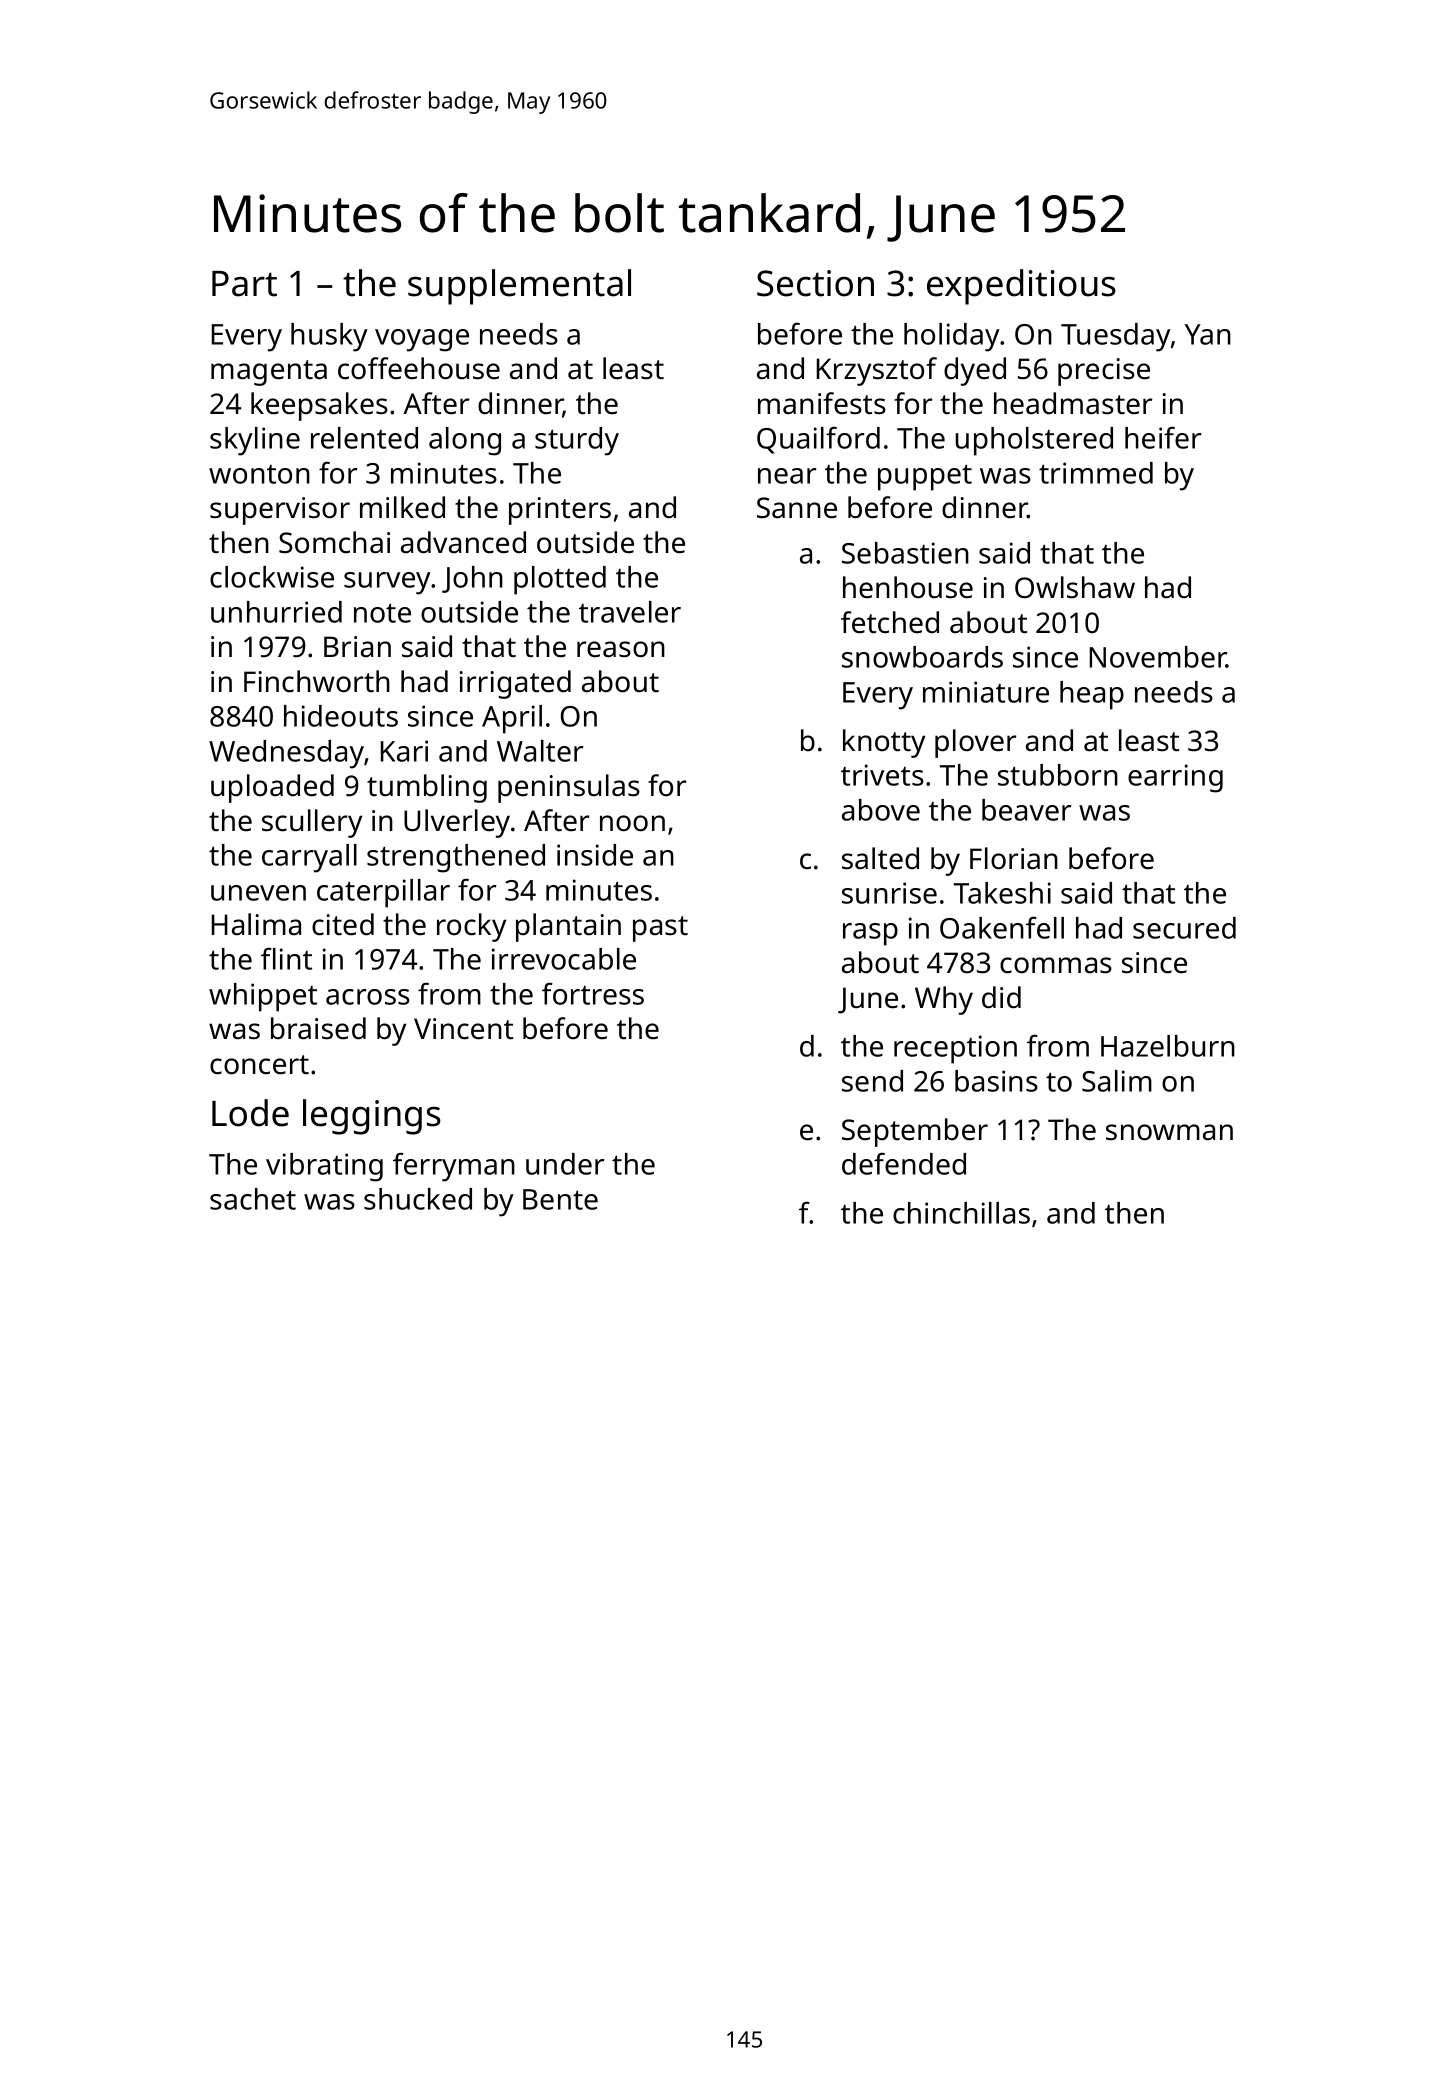 This screenshot has width=1450, height=2100. I want to click on November, so click(1158, 657).
